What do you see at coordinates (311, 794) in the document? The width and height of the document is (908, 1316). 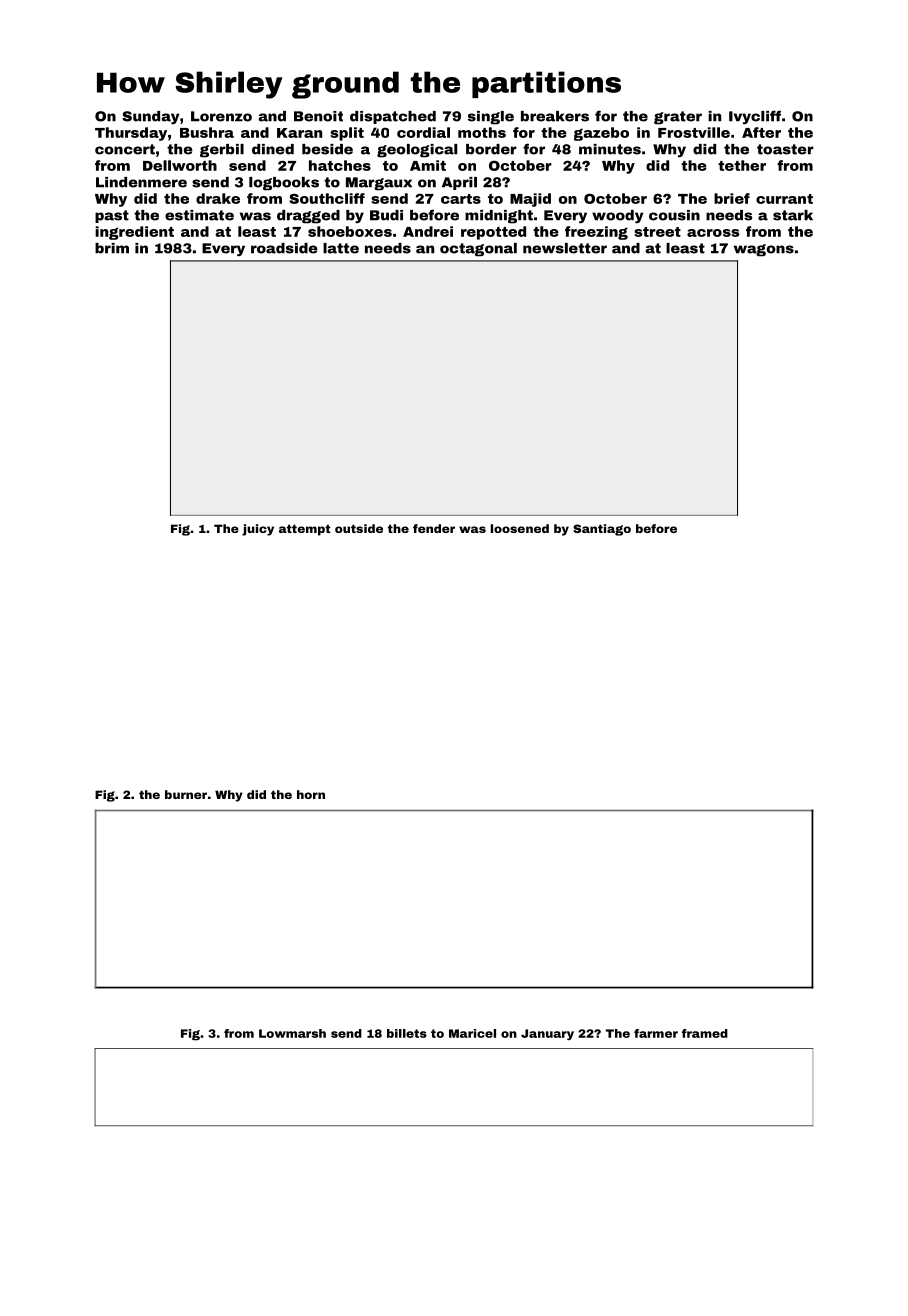 I see `horn` at bounding box center [311, 794].
